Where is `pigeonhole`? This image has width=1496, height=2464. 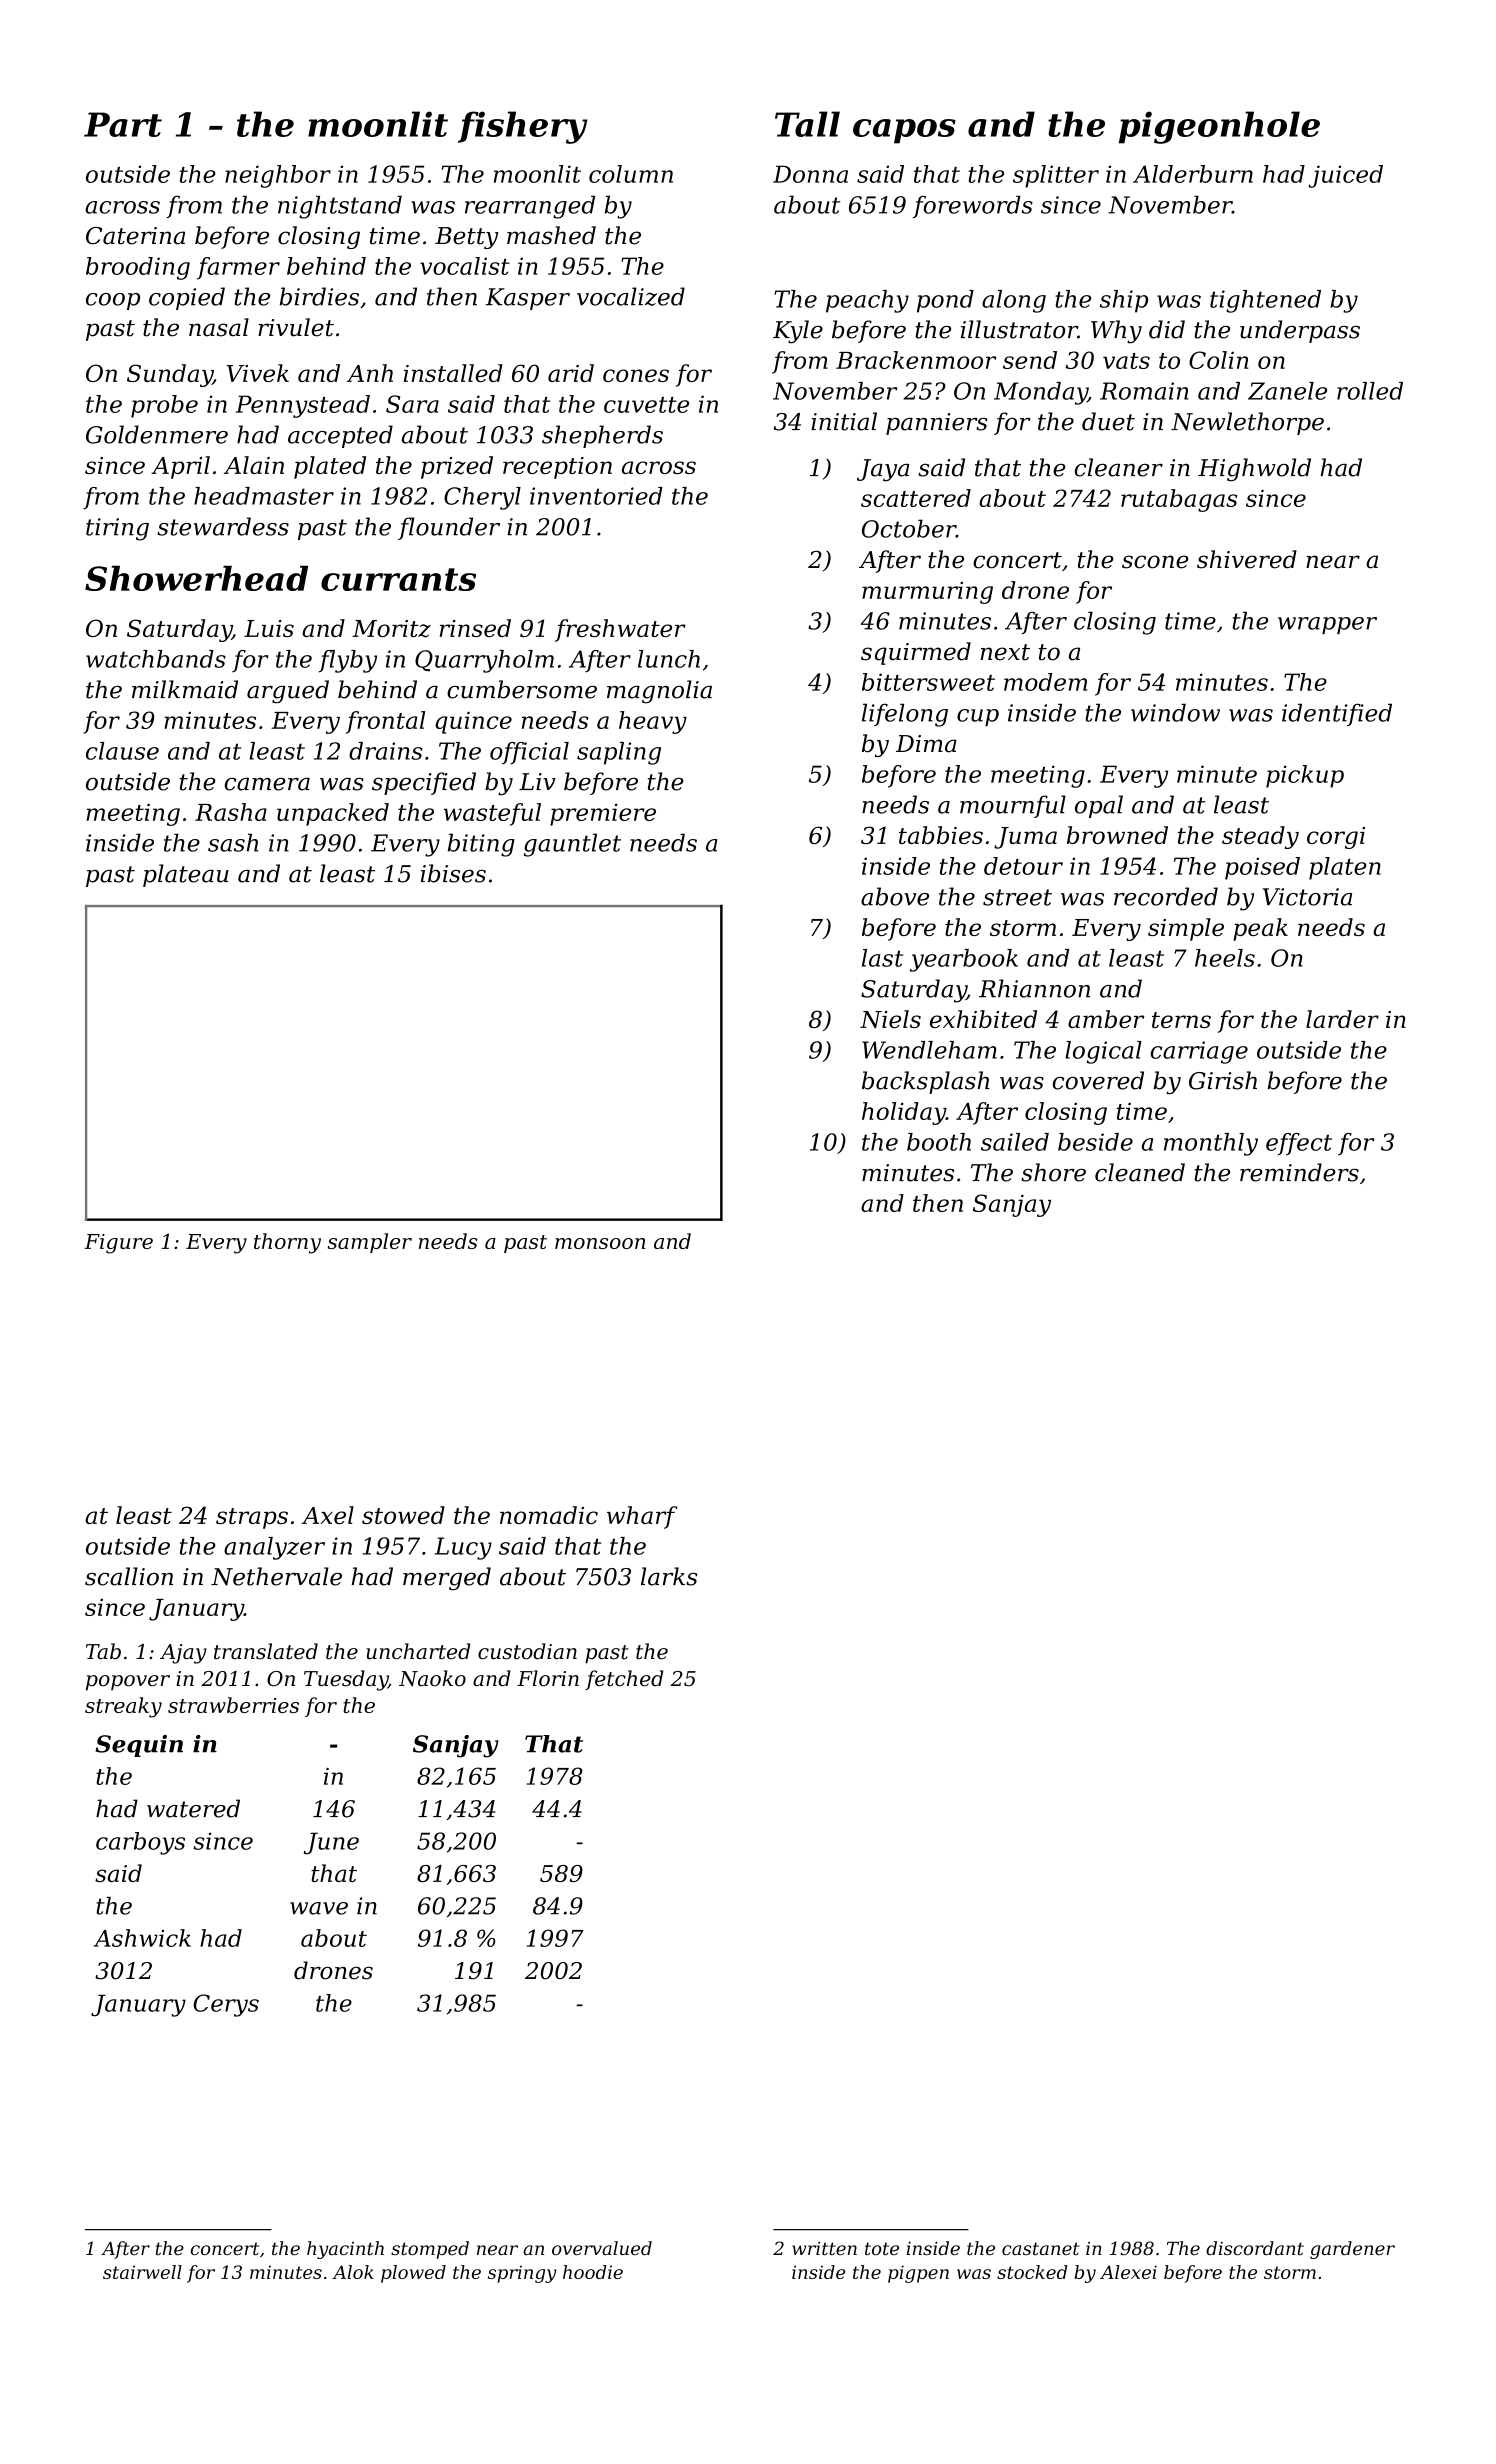
pigeonhole is located at coordinates (1219, 127).
